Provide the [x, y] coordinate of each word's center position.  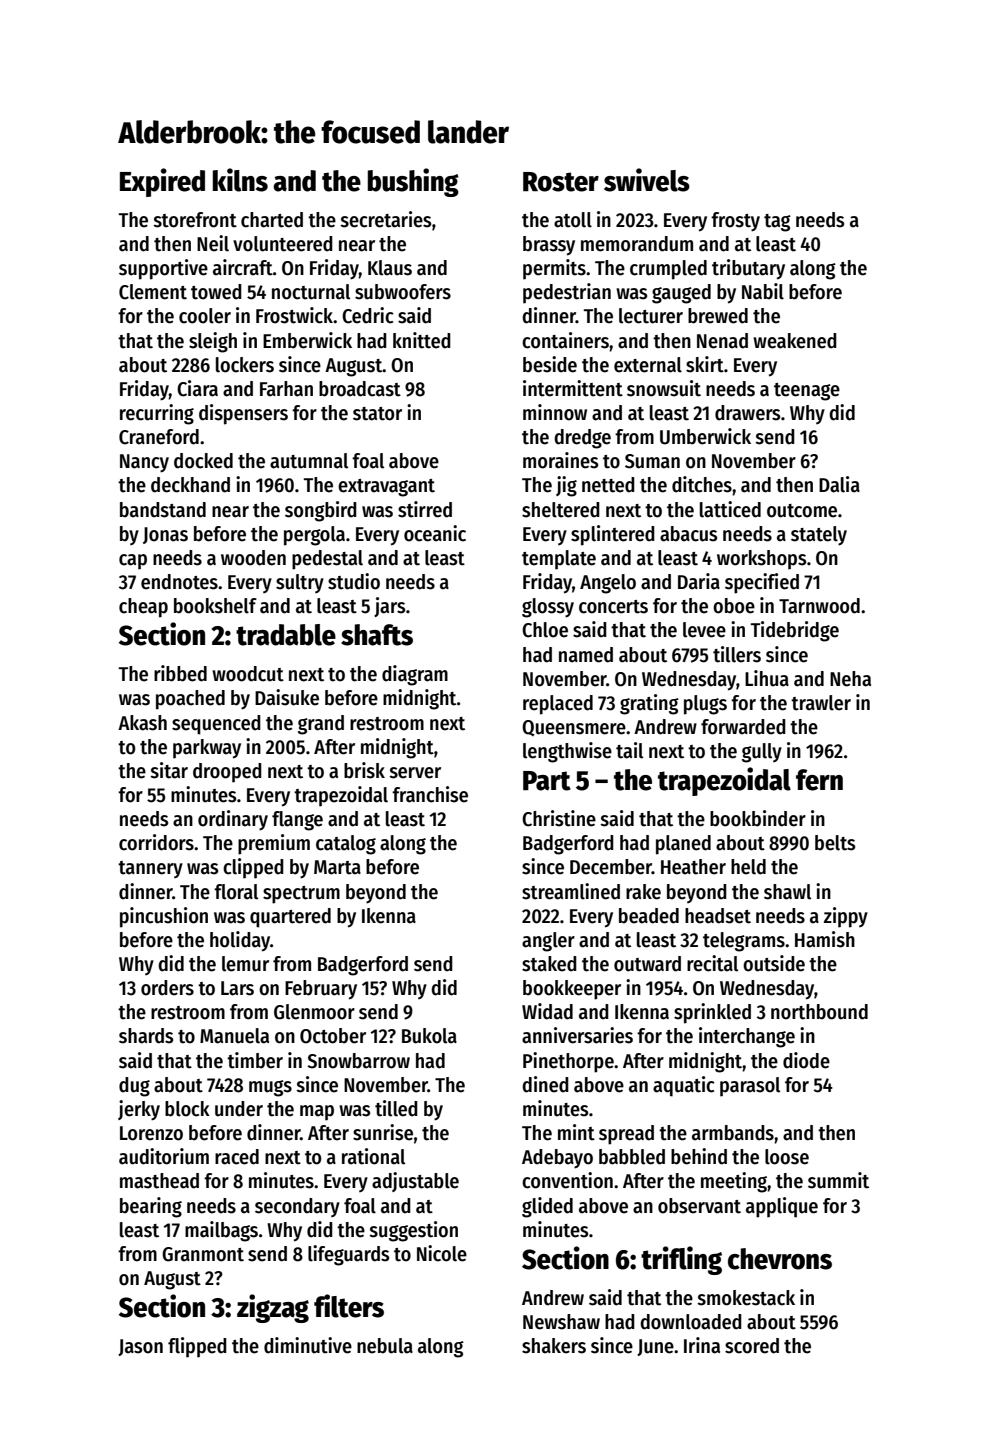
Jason [140, 1347]
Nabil [763, 291]
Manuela [234, 1036]
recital [712, 963]
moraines [560, 460]
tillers [737, 654]
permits [554, 269]
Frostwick [294, 315]
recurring [157, 414]
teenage [807, 392]
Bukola [429, 1036]
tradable [286, 635]
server [415, 773]
